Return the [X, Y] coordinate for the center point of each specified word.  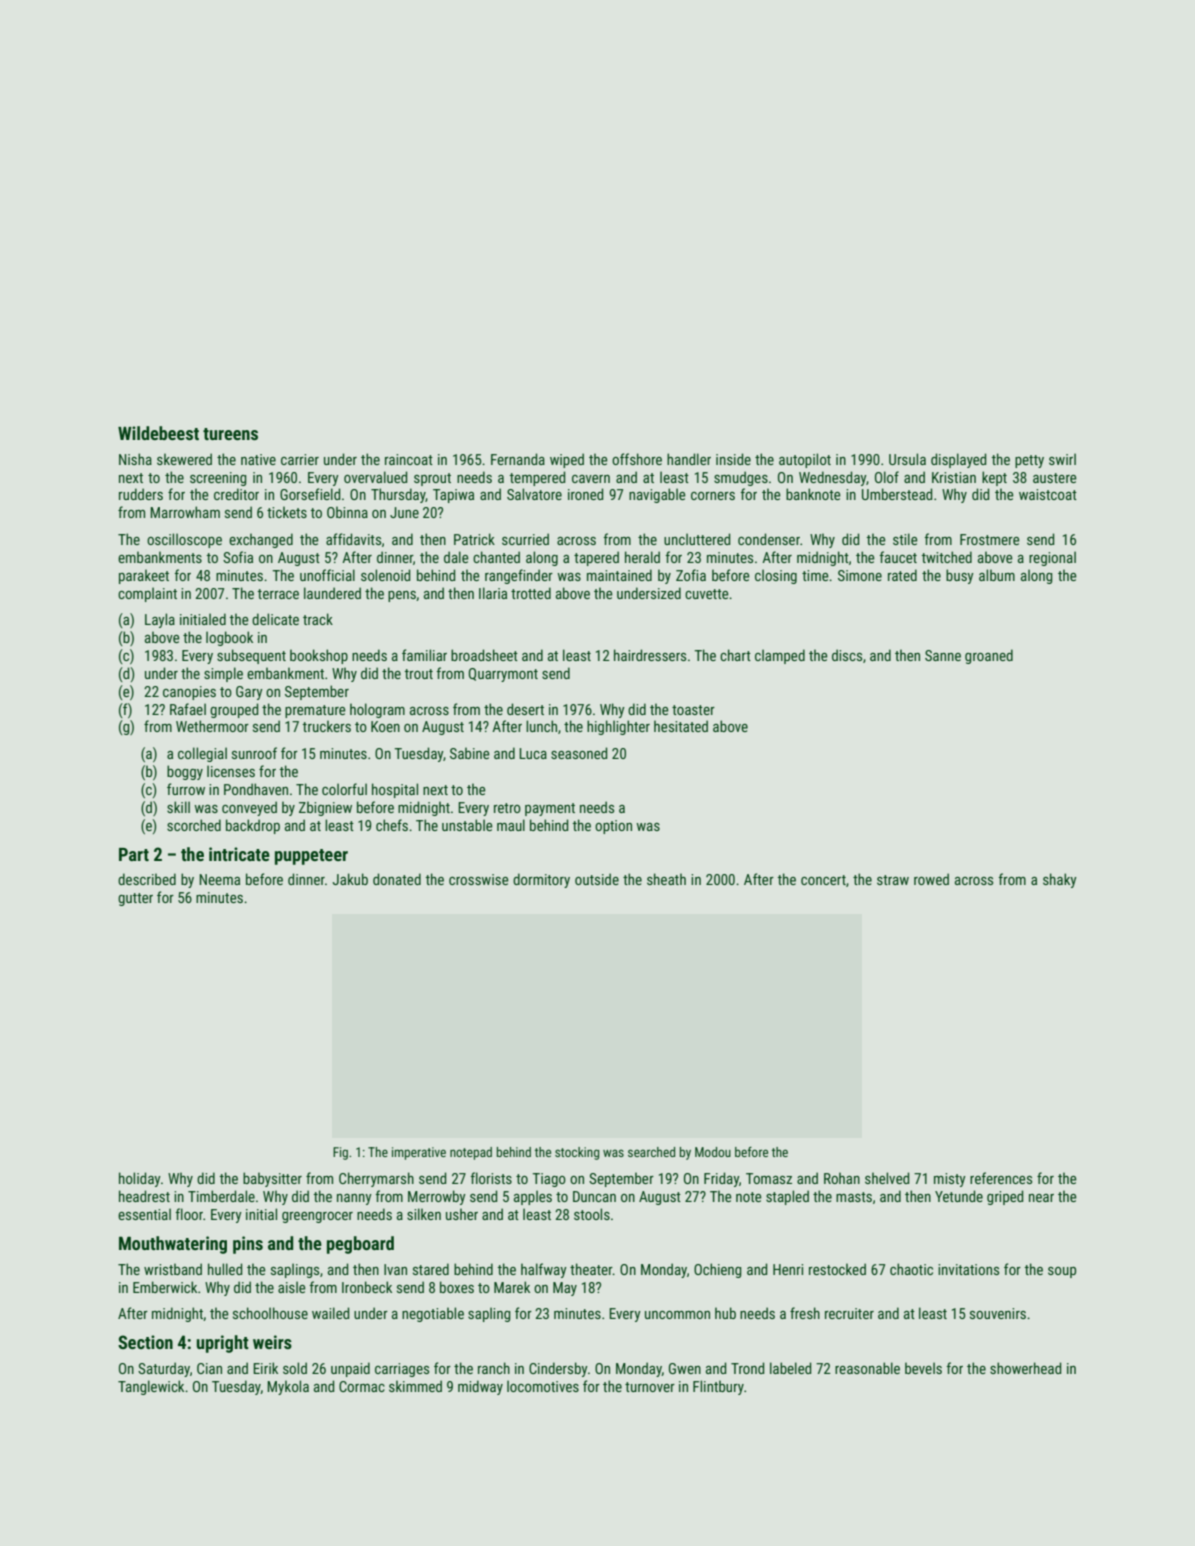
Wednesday [832, 478]
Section [145, 1342]
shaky [1060, 880]
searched [651, 1152]
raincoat [409, 459]
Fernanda [518, 459]
